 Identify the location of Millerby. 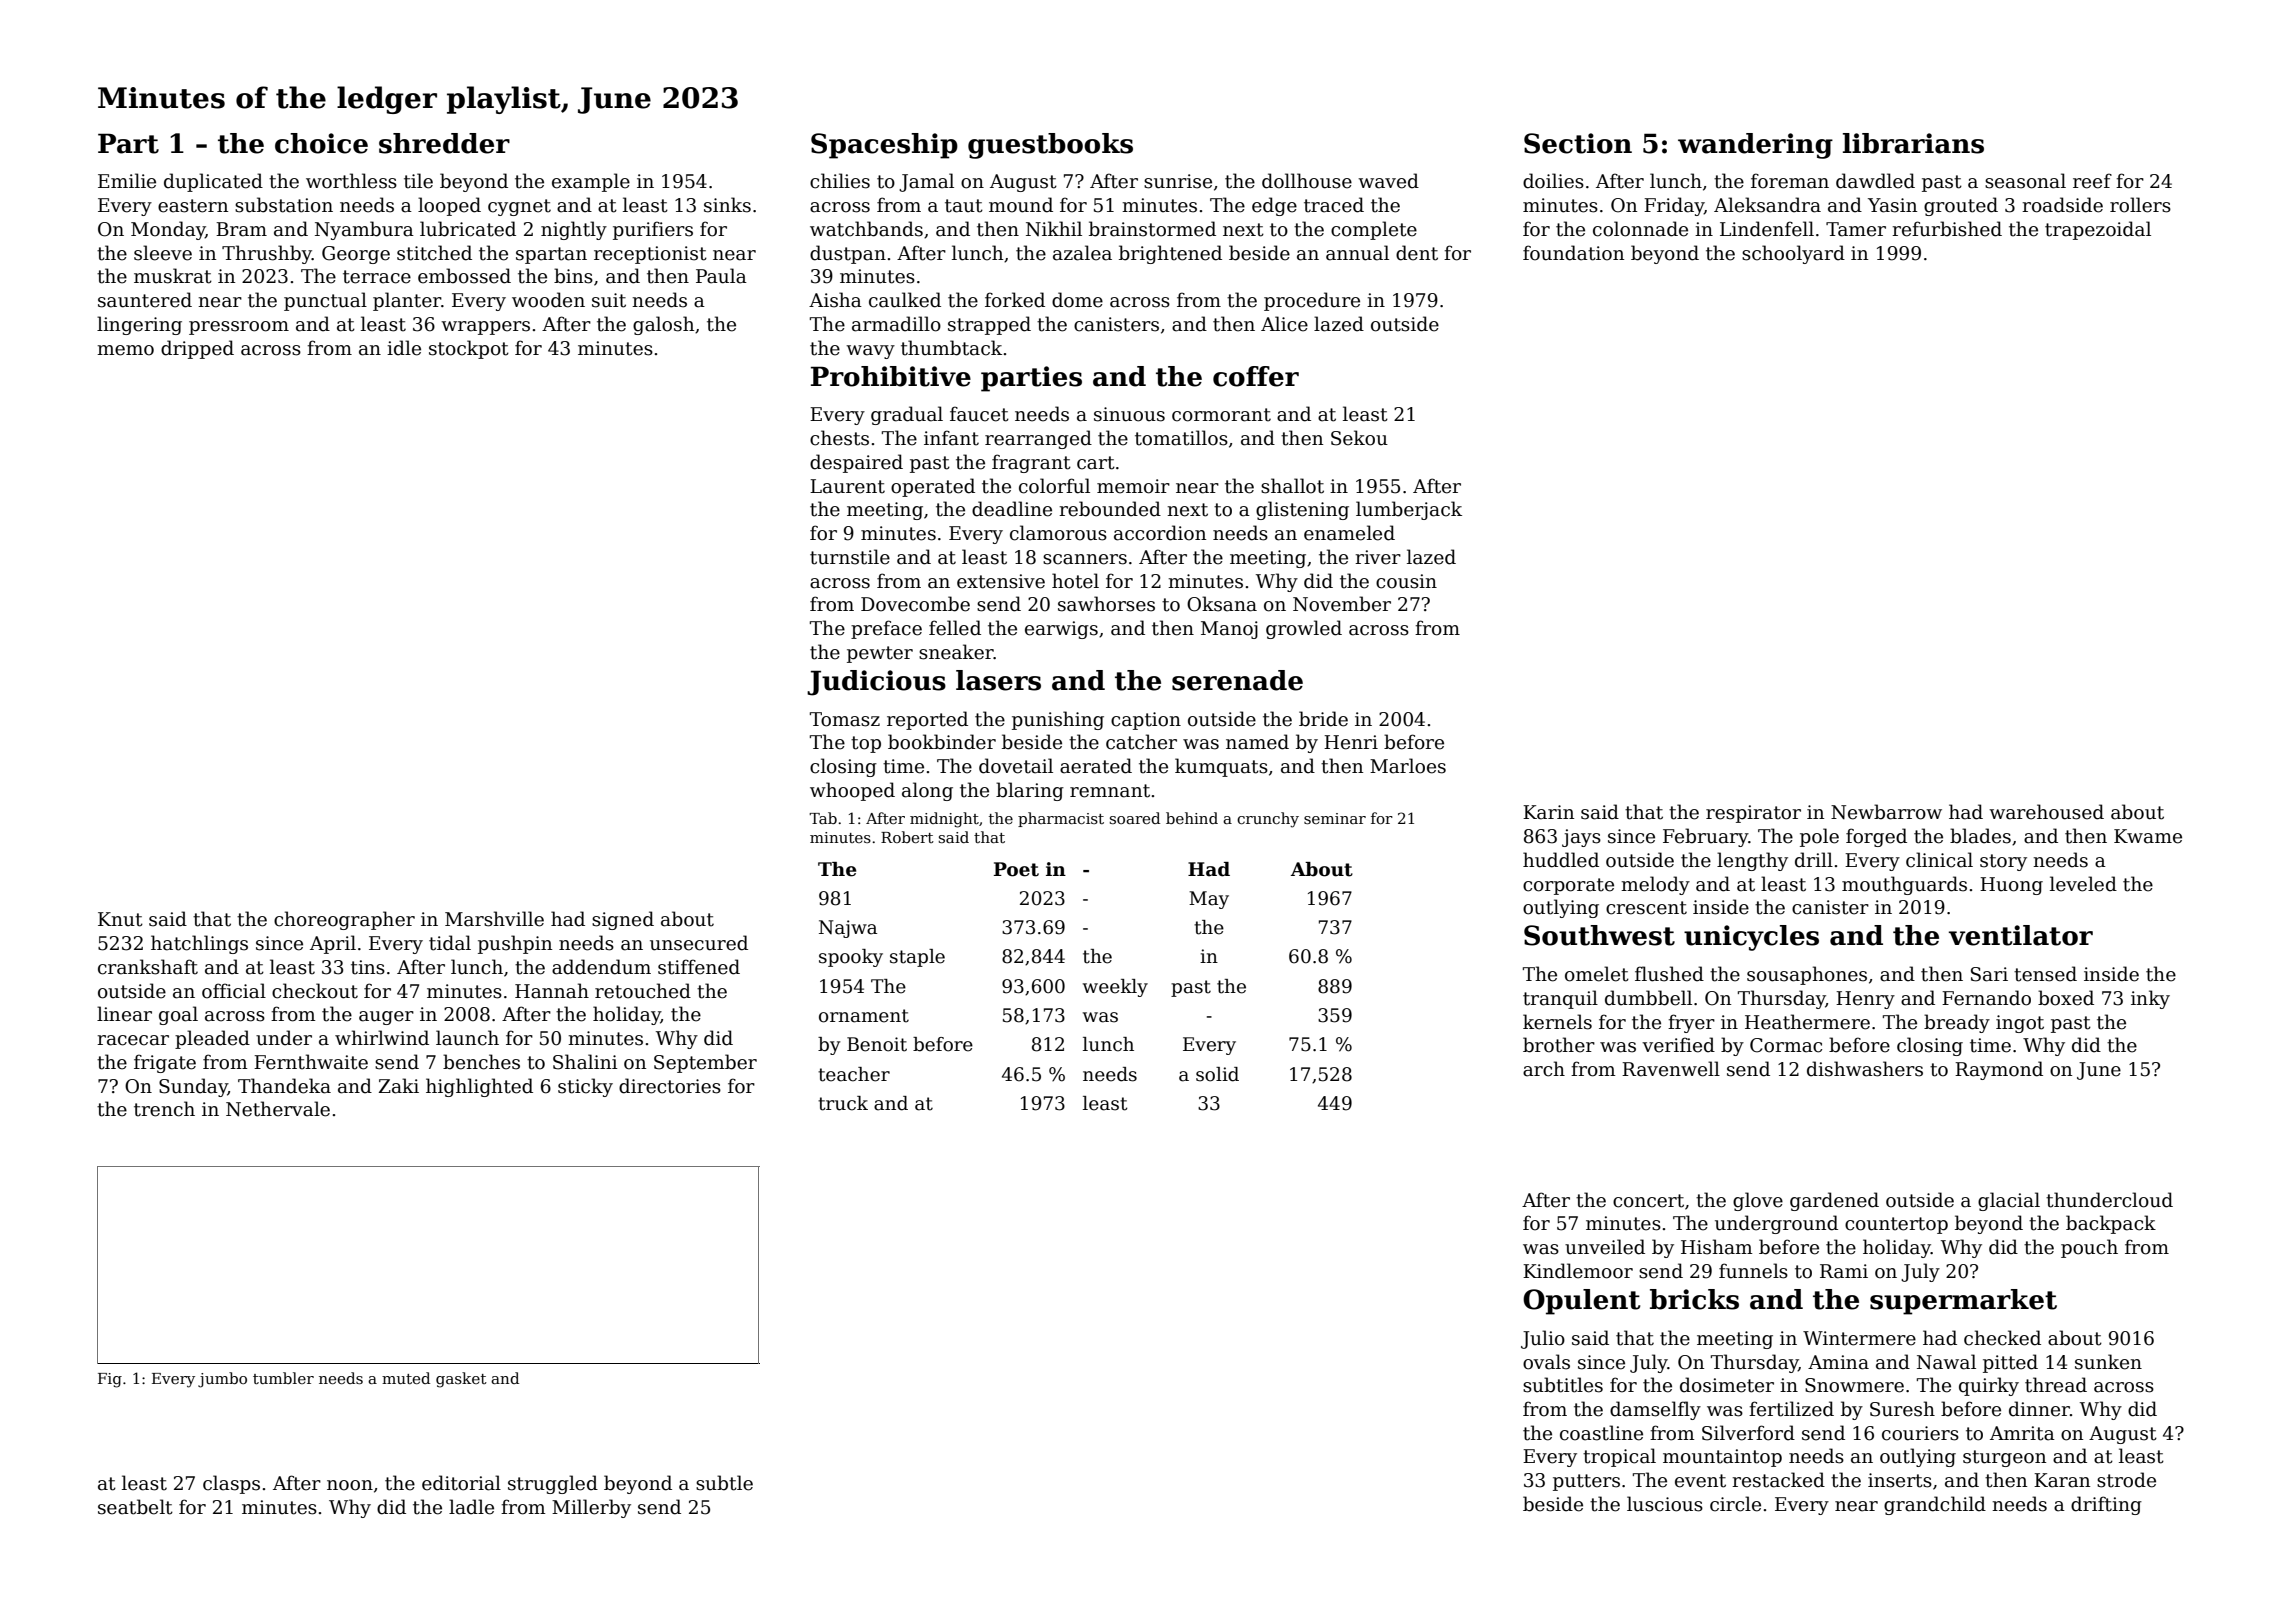
(591, 1508).
